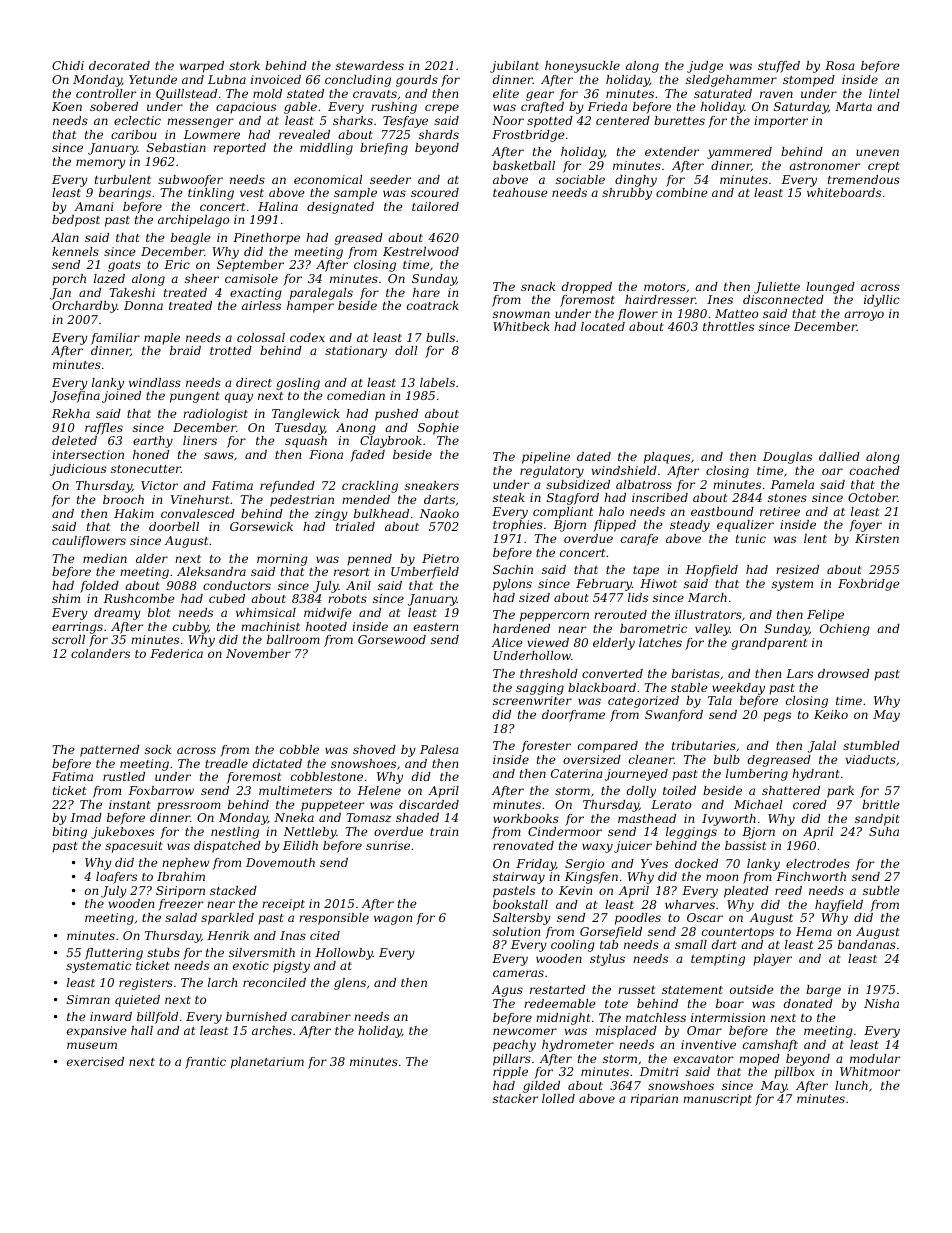 Image resolution: width=952 pixels, height=1233 pixels. Describe the element at coordinates (390, 179) in the screenshot. I see `seeder` at that location.
